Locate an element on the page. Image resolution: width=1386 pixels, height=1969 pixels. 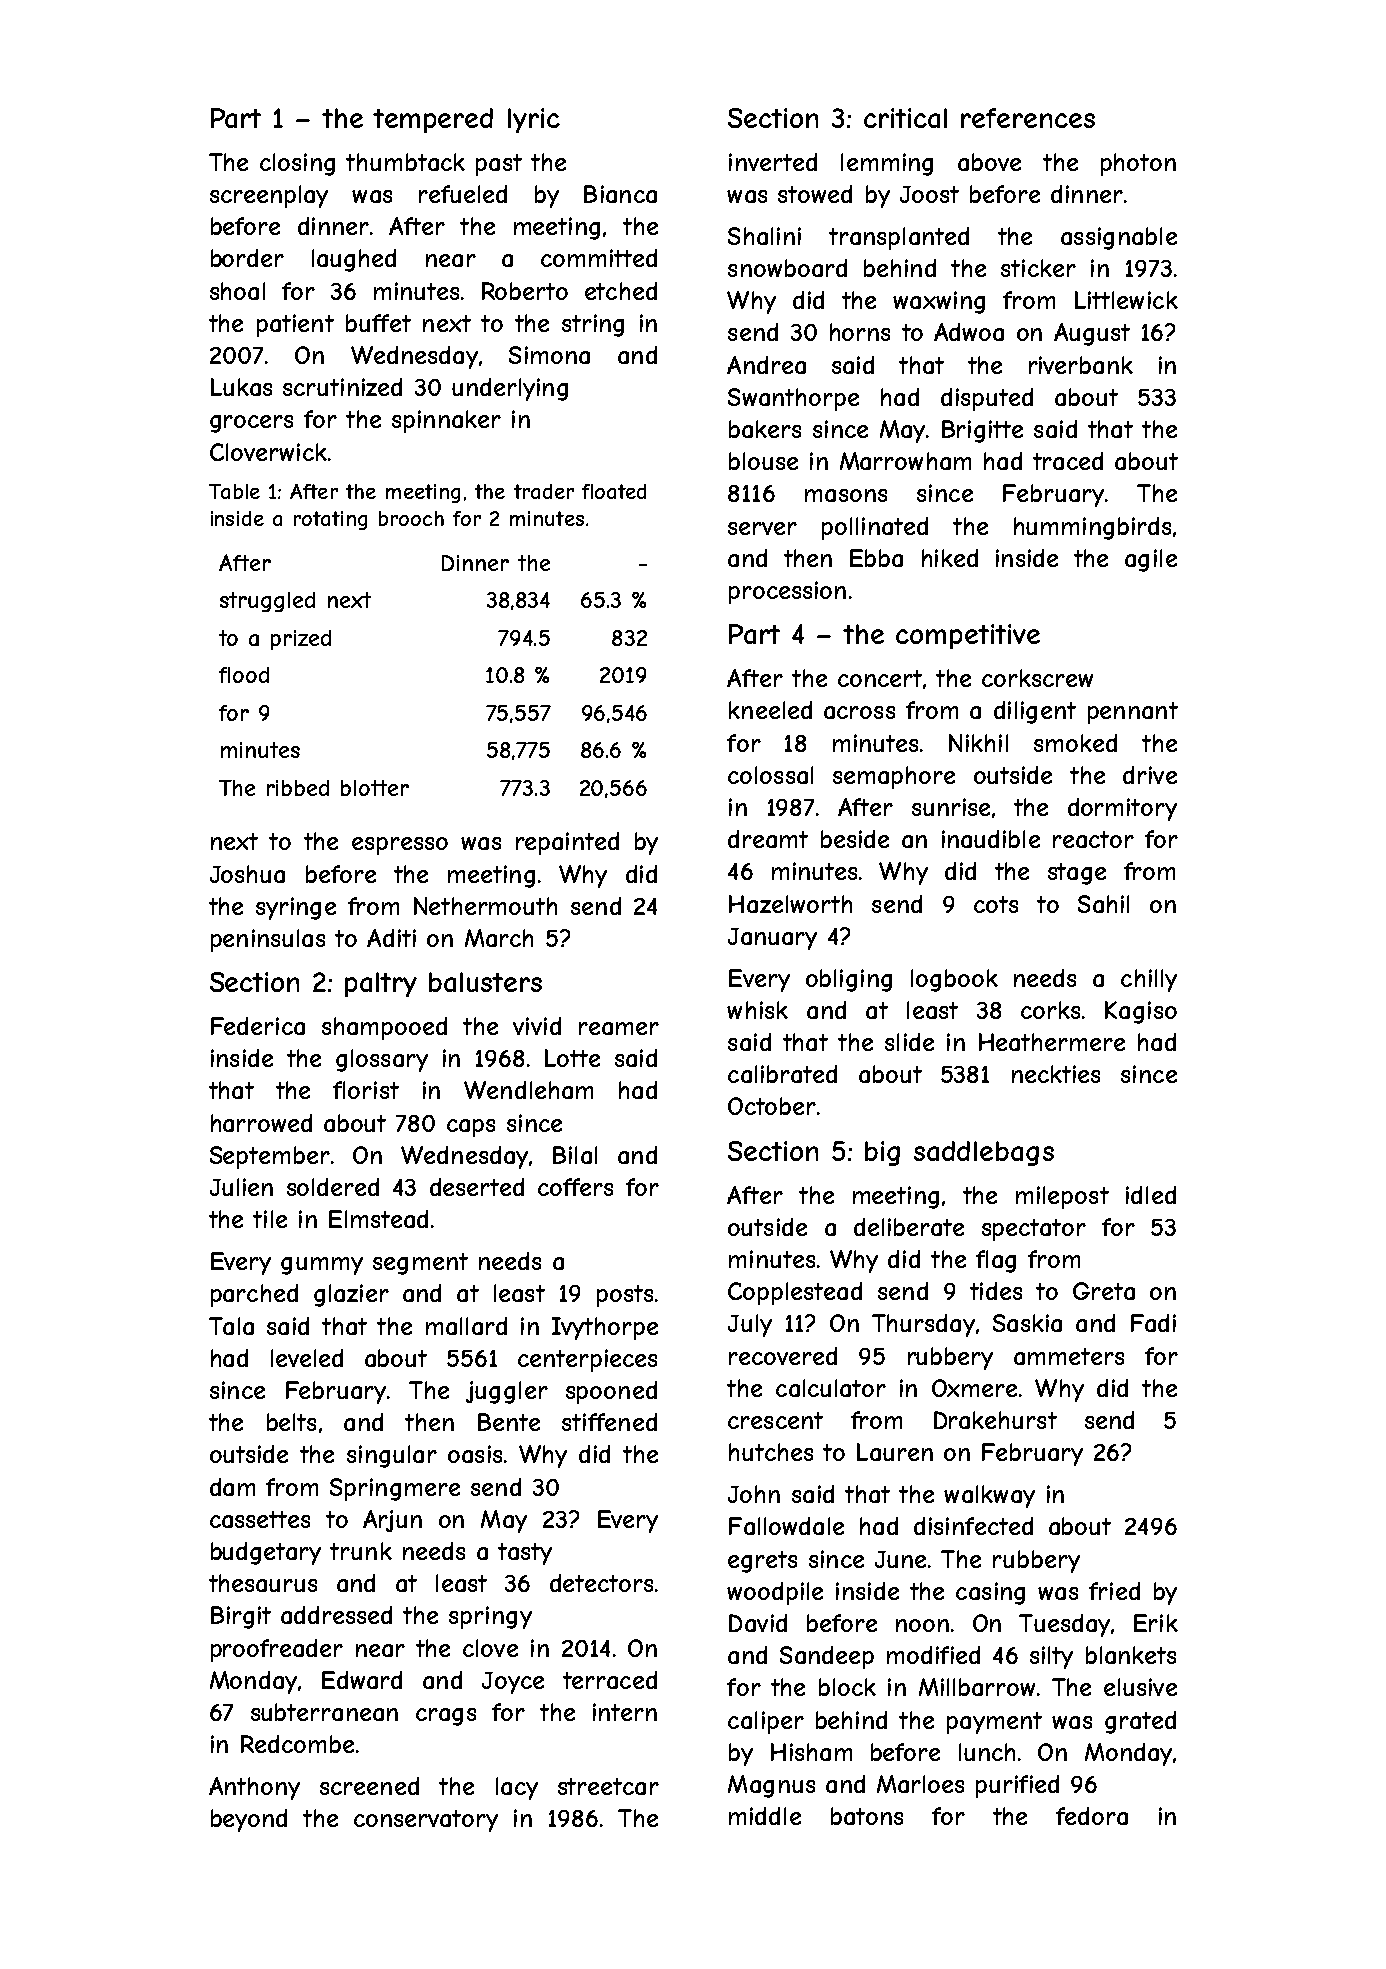
refueled is located at coordinates (463, 194).
